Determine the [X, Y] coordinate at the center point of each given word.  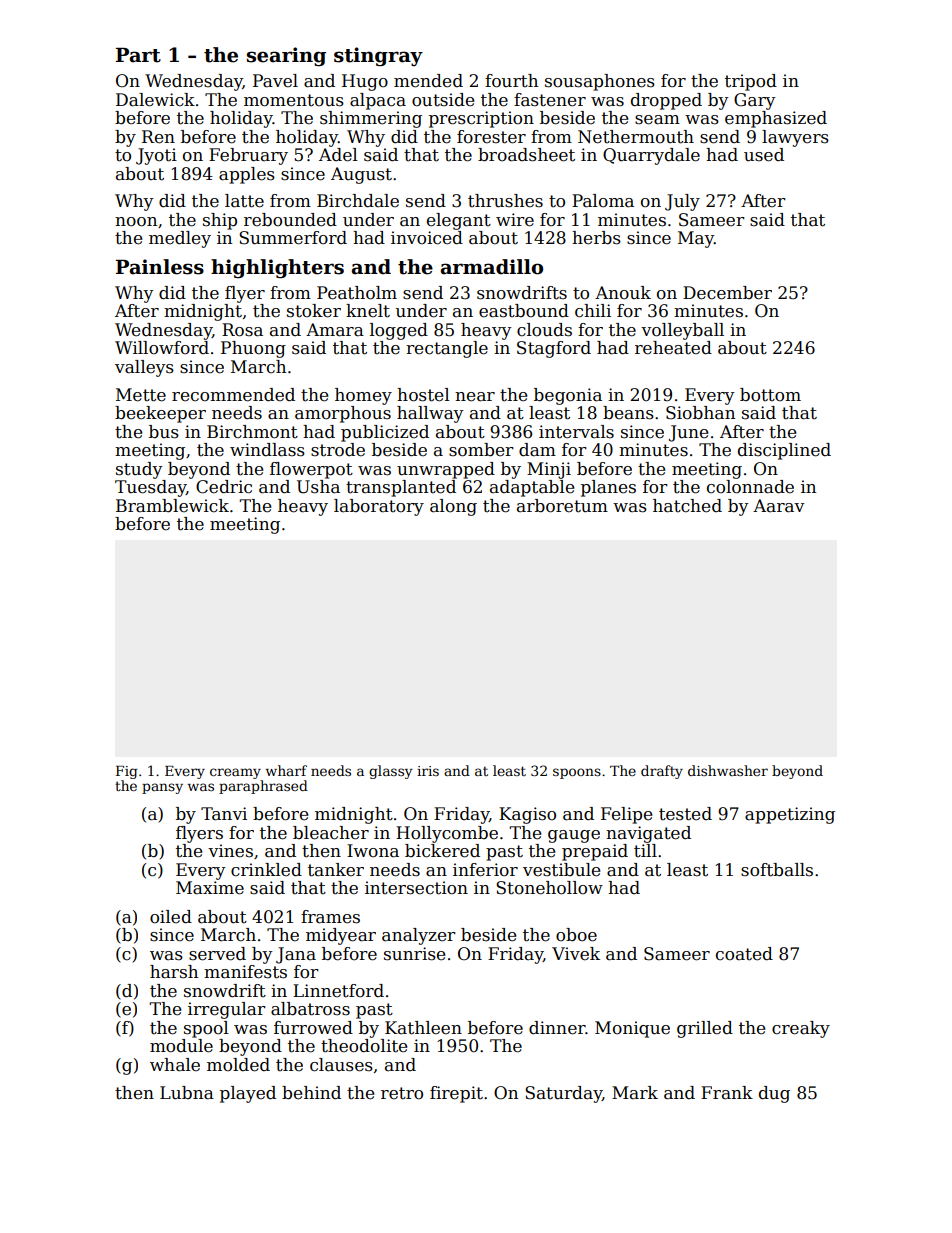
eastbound [524, 311]
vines [230, 851]
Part [138, 55]
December [727, 293]
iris [428, 771]
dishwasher [728, 770]
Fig [127, 772]
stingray [378, 56]
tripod [751, 82]
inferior [485, 870]
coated [744, 954]
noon [136, 222]
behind [311, 1093]
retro [402, 1093]
